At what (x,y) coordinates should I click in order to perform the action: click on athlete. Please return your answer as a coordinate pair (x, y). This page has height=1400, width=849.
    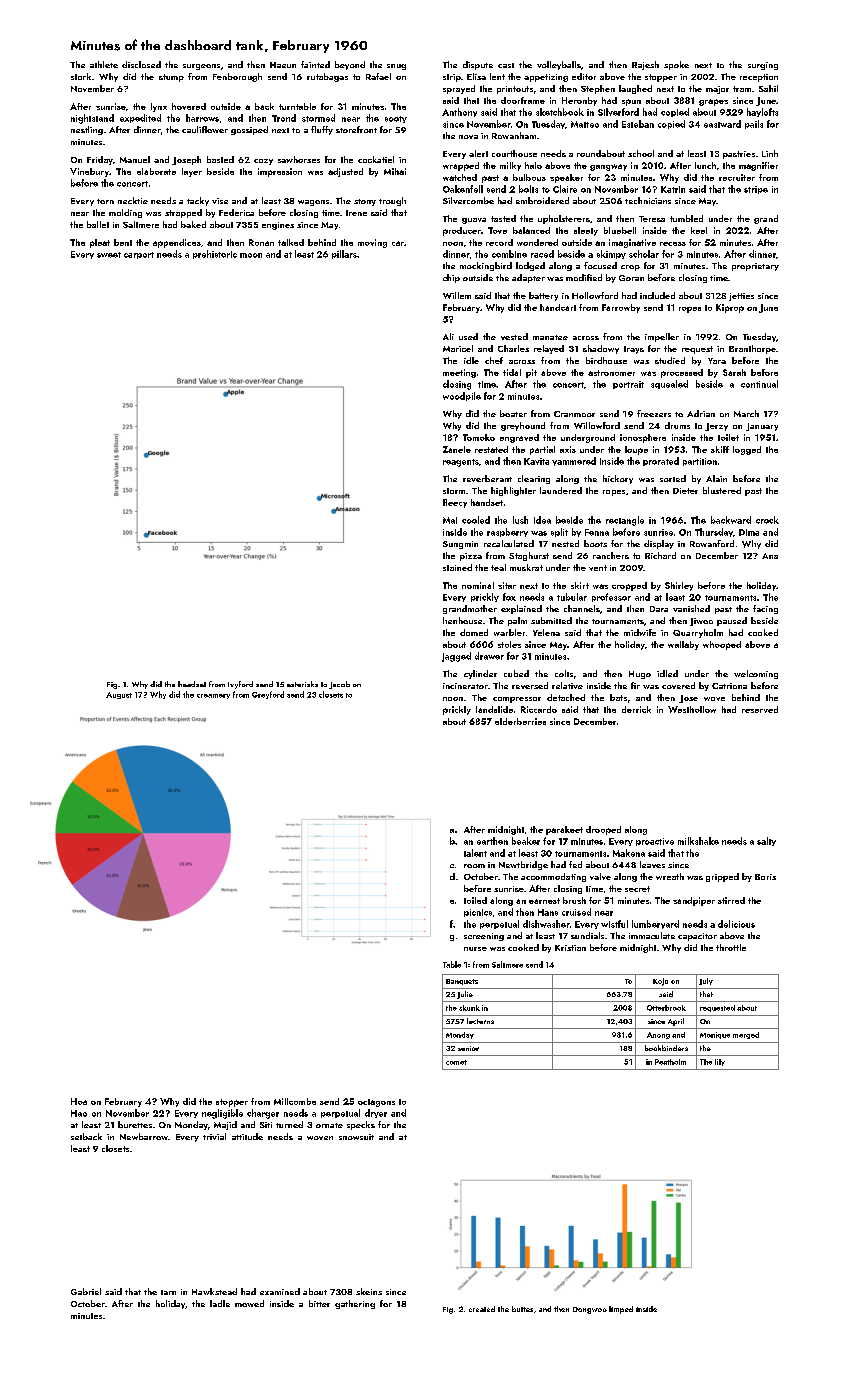
    Looking at the image, I should click on (104, 64).
